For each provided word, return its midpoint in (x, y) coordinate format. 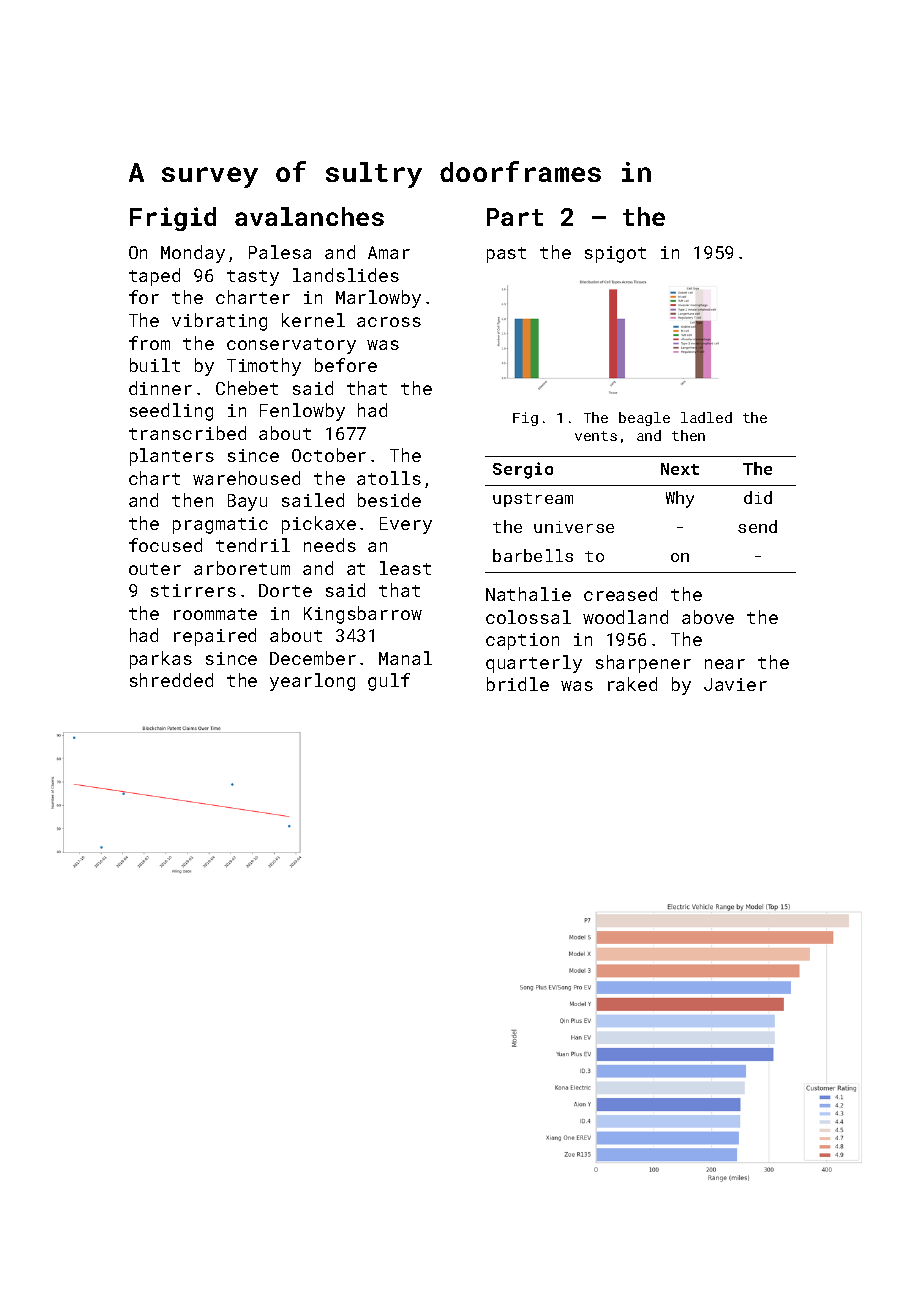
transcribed (187, 433)
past (506, 255)
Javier (735, 684)
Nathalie (528, 594)
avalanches (309, 216)
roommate (215, 614)
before (346, 365)
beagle (644, 419)
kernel (313, 320)
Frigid (173, 219)
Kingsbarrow (363, 615)
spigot (615, 254)
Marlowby (378, 299)
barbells (533, 555)
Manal (405, 658)
